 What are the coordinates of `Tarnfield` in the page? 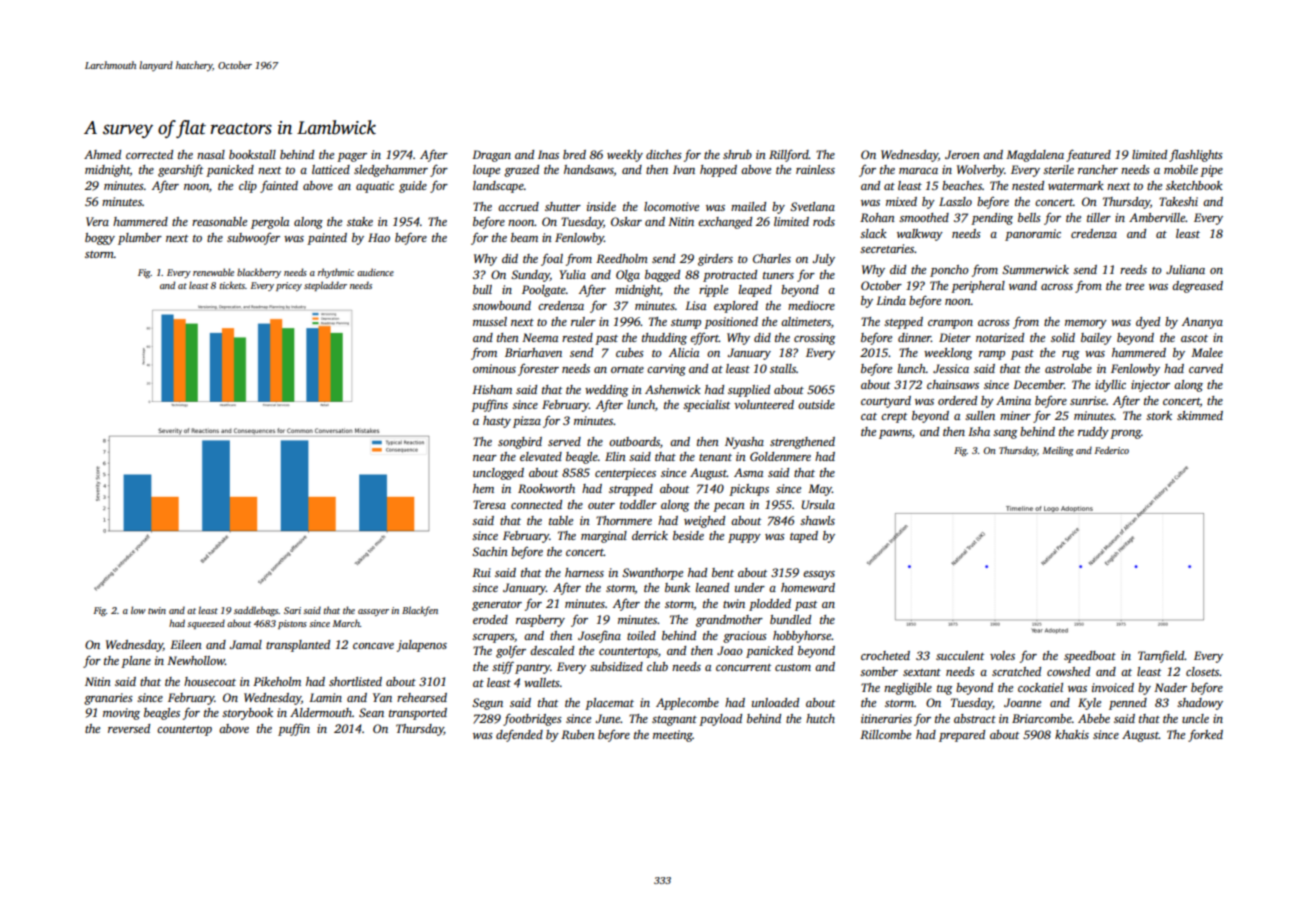 It's located at (1161, 657).
